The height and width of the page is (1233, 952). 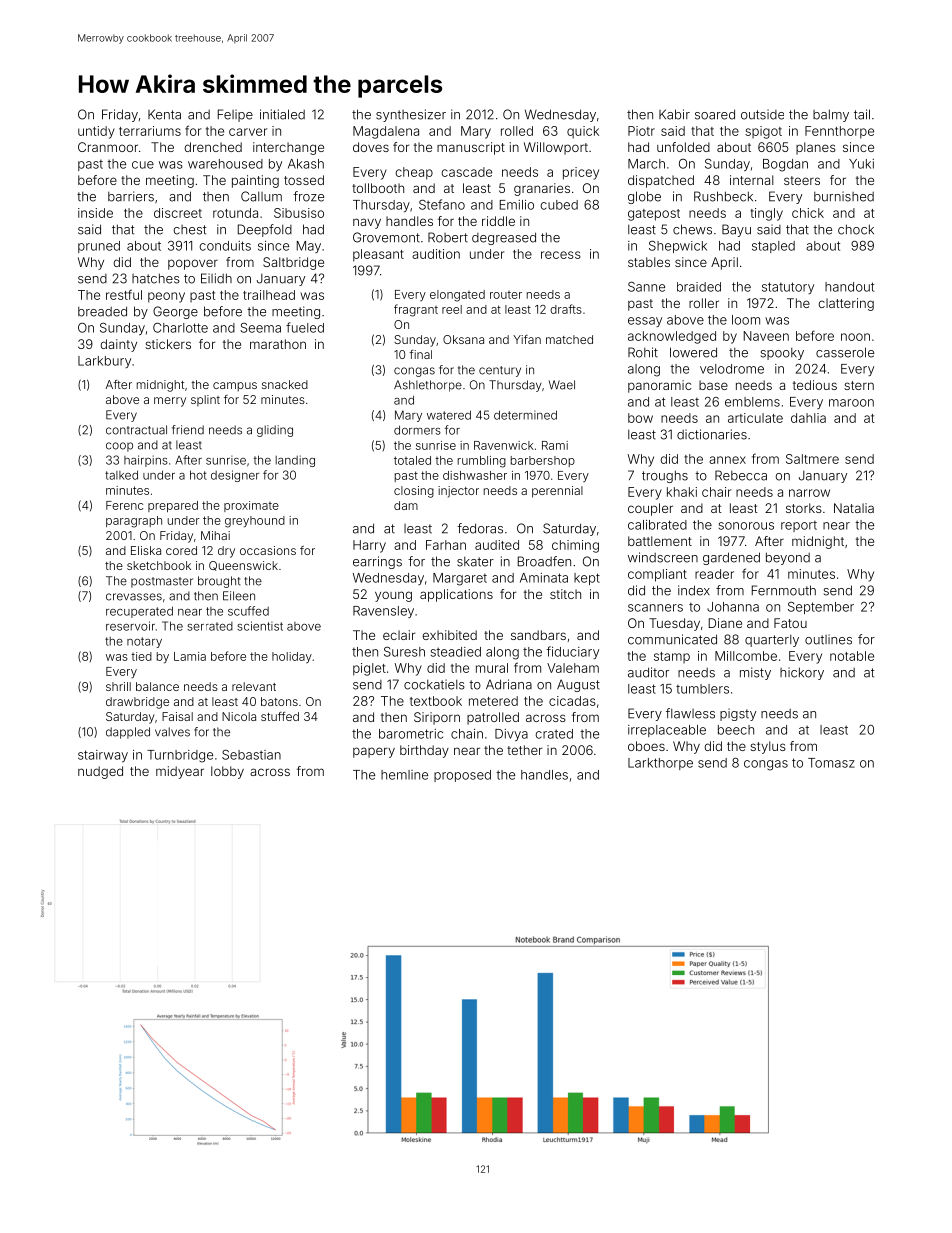 What do you see at coordinates (164, 114) in the page?
I see `Kenta` at bounding box center [164, 114].
